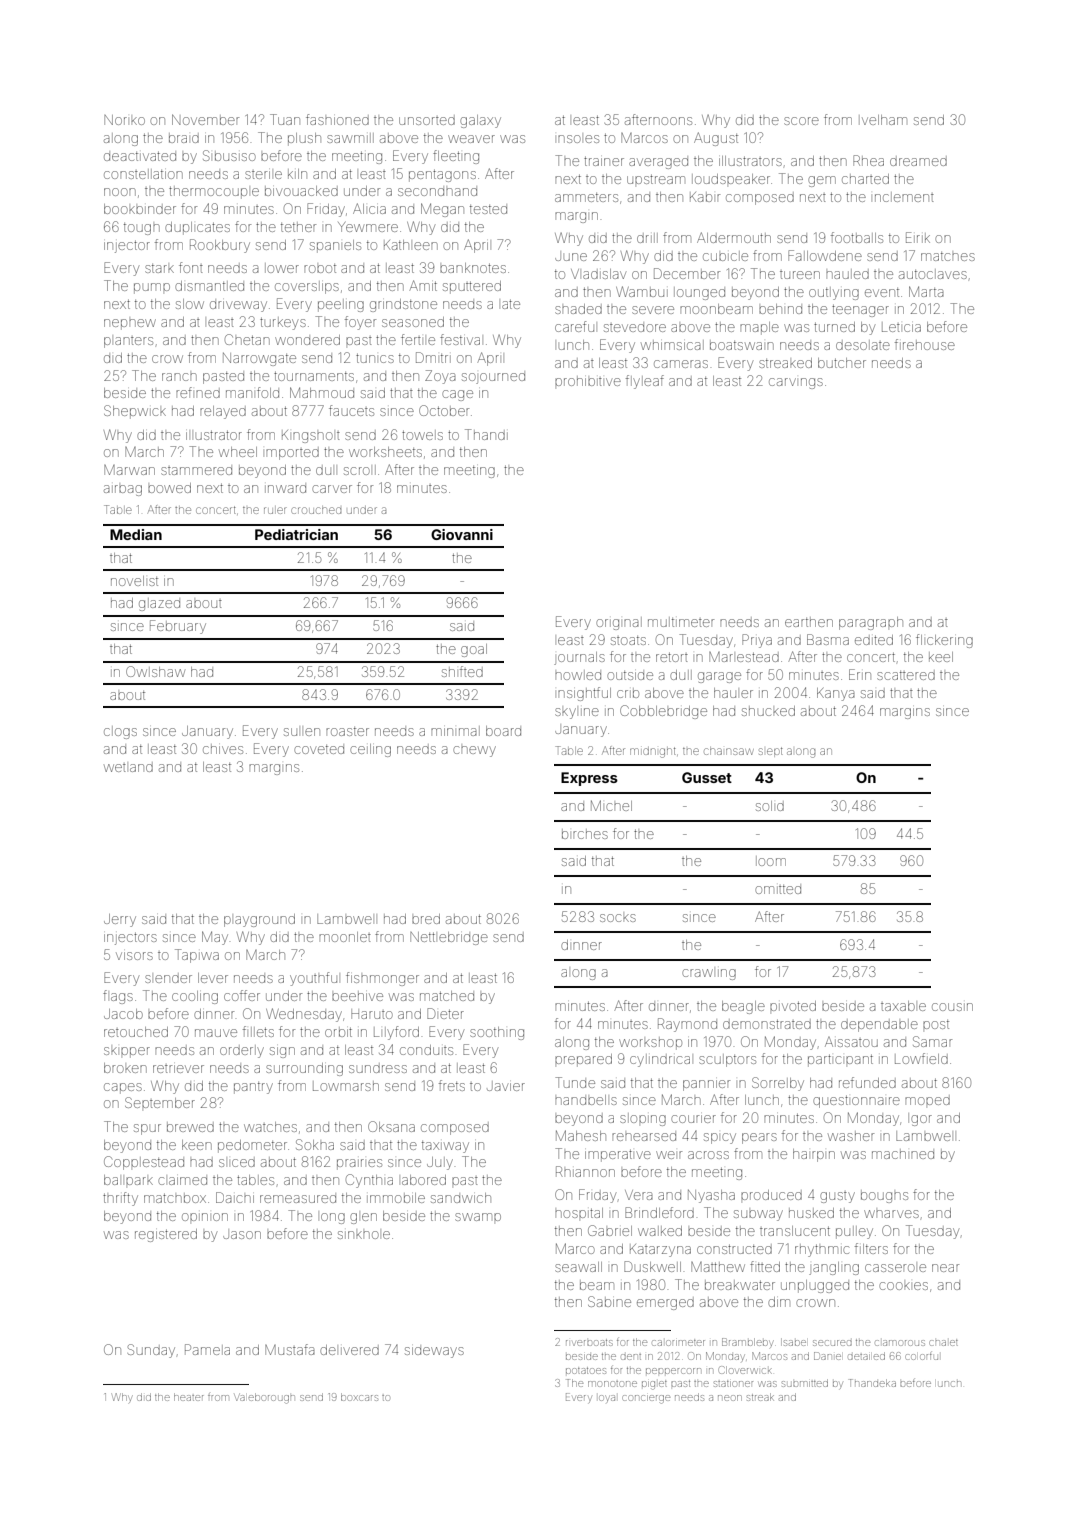 The height and width of the screenshot is (1529, 1081). Describe the element at coordinates (223, 749) in the screenshot. I see `chives` at that location.
